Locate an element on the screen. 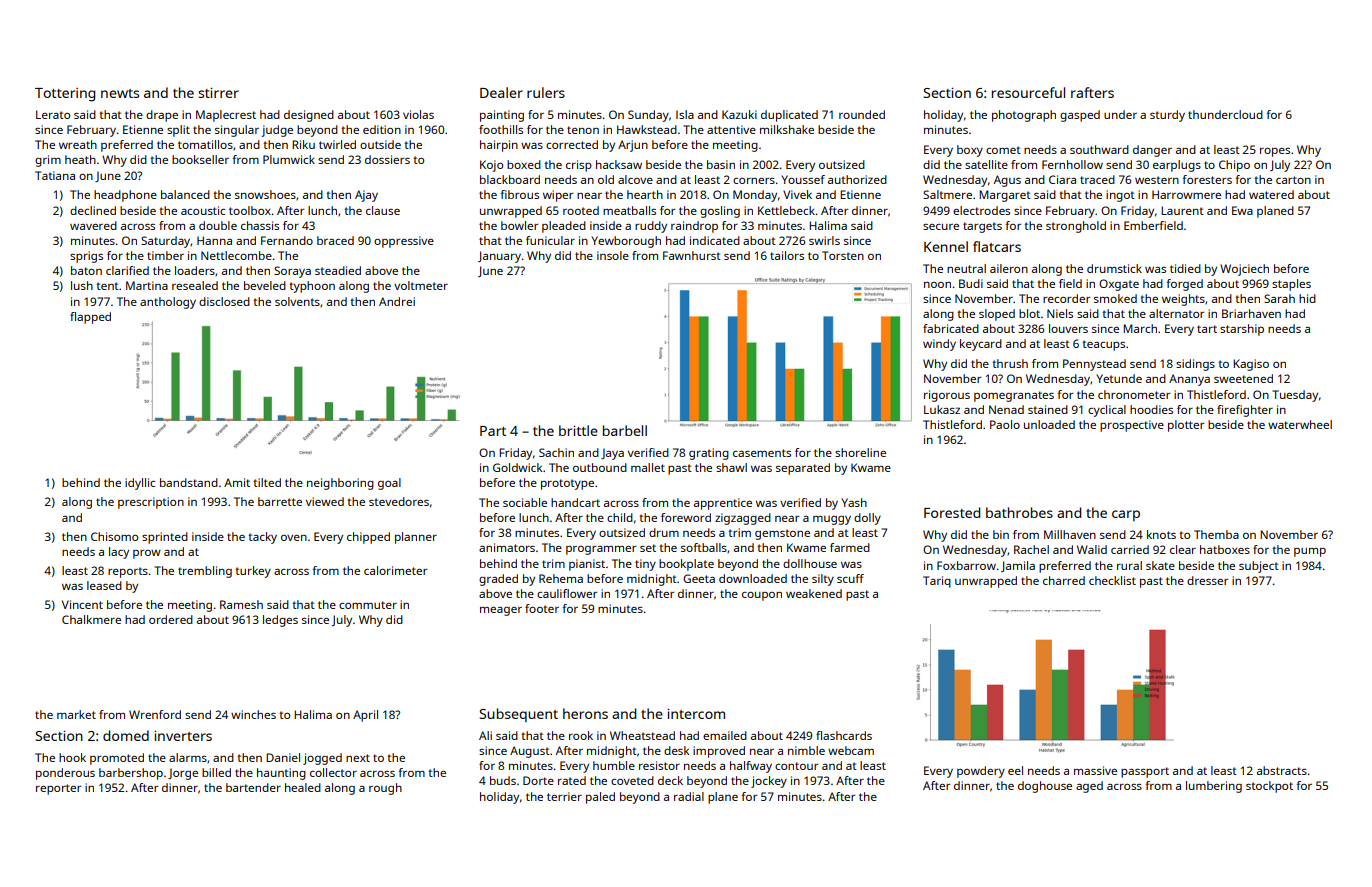 The height and width of the screenshot is (887, 1372). disclosed is located at coordinates (224, 301).
